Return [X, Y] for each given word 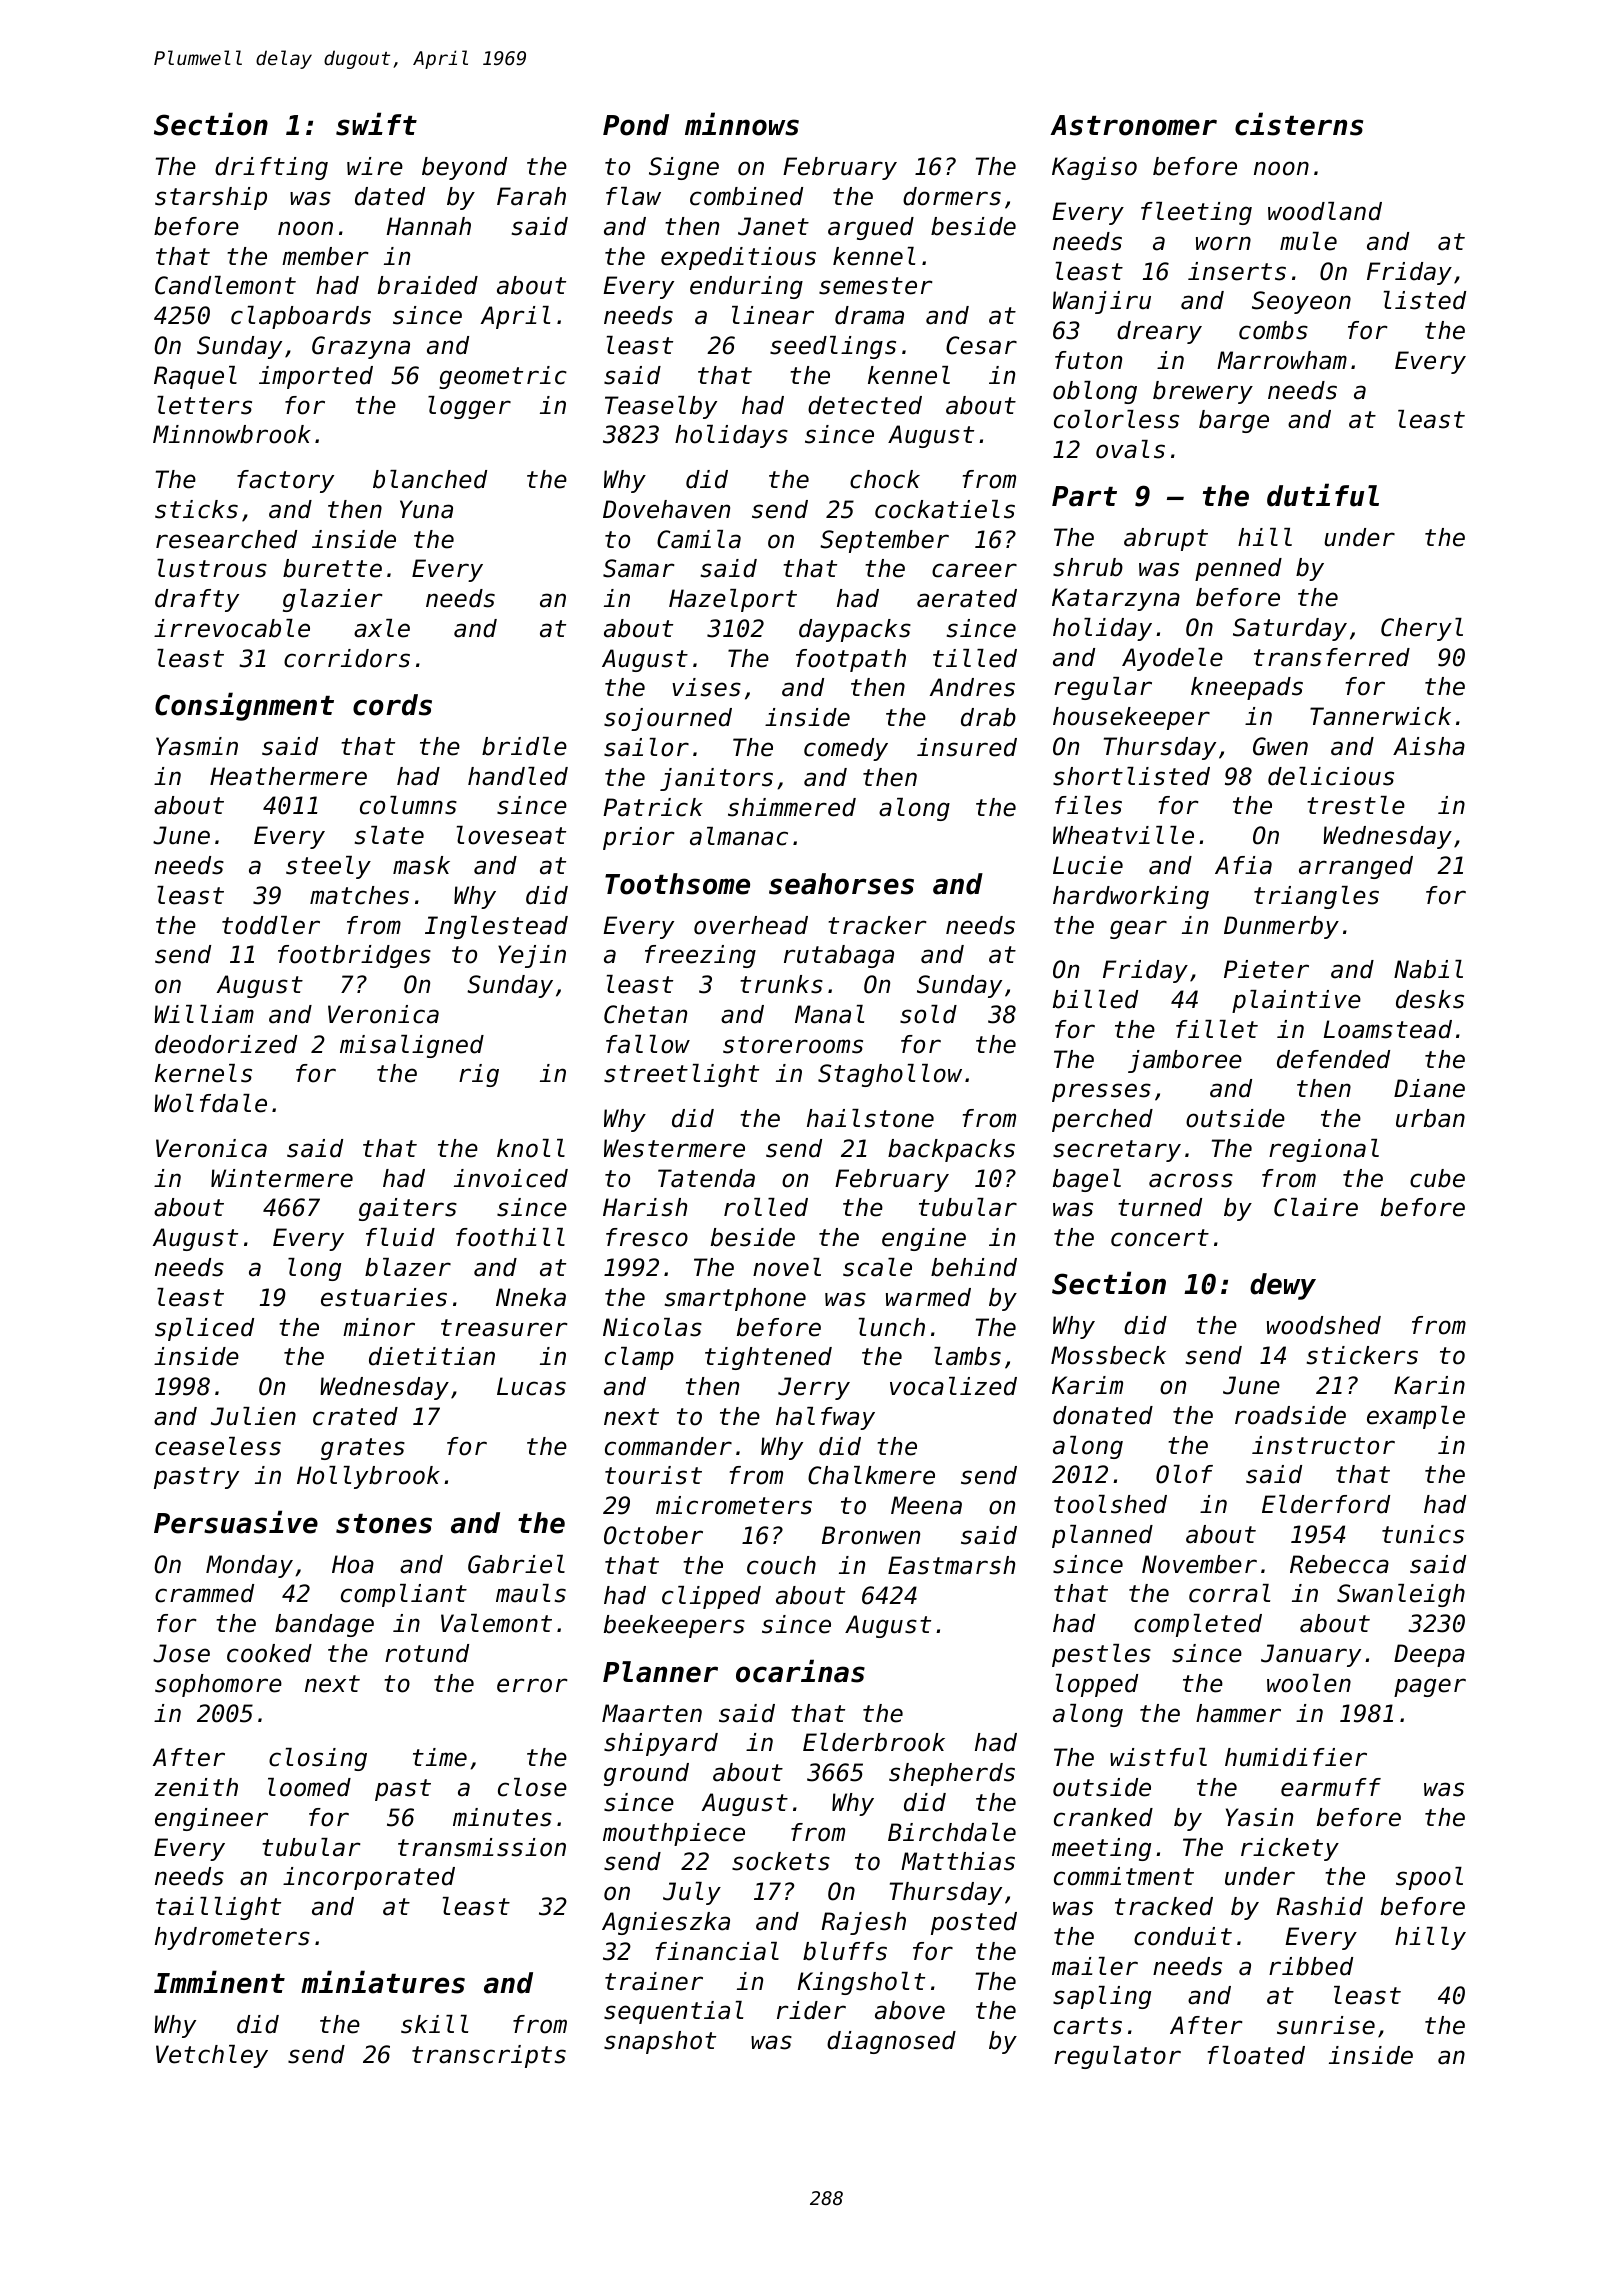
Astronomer [1133, 125]
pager [1430, 1687]
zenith [196, 1787]
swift [376, 124]
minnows [742, 124]
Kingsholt [861, 1983]
